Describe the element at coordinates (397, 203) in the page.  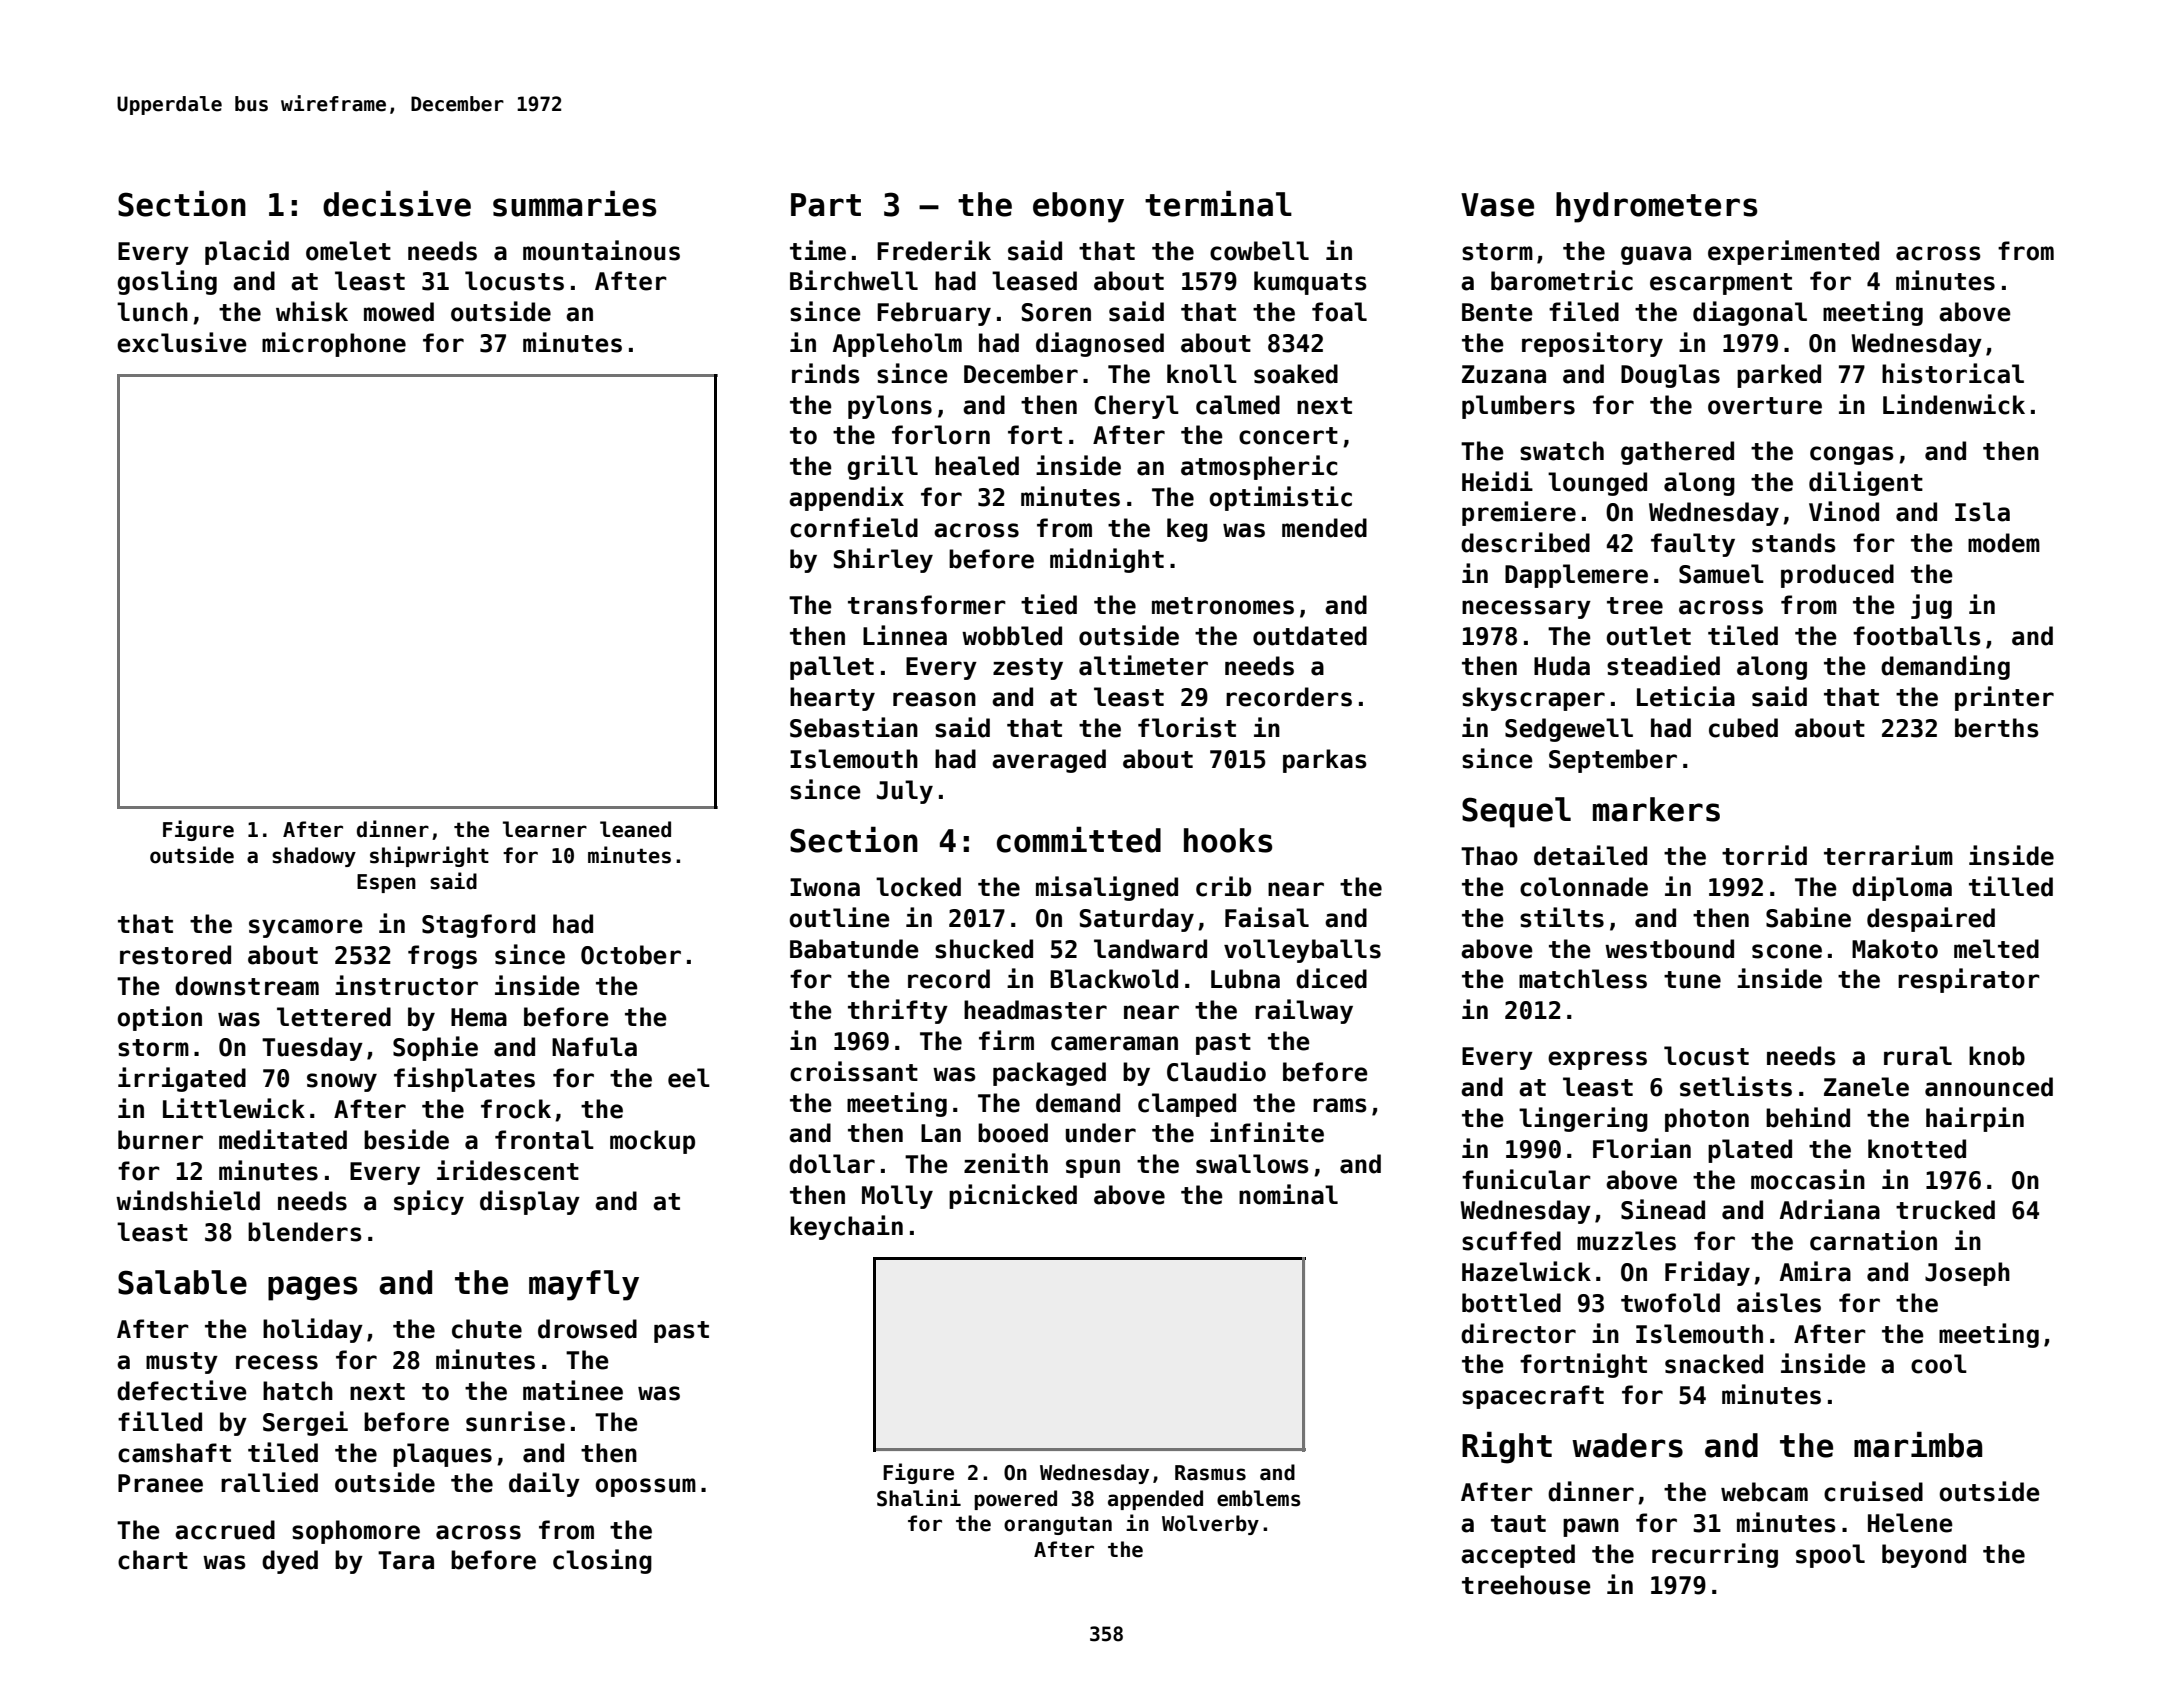
I see `decisive` at that location.
